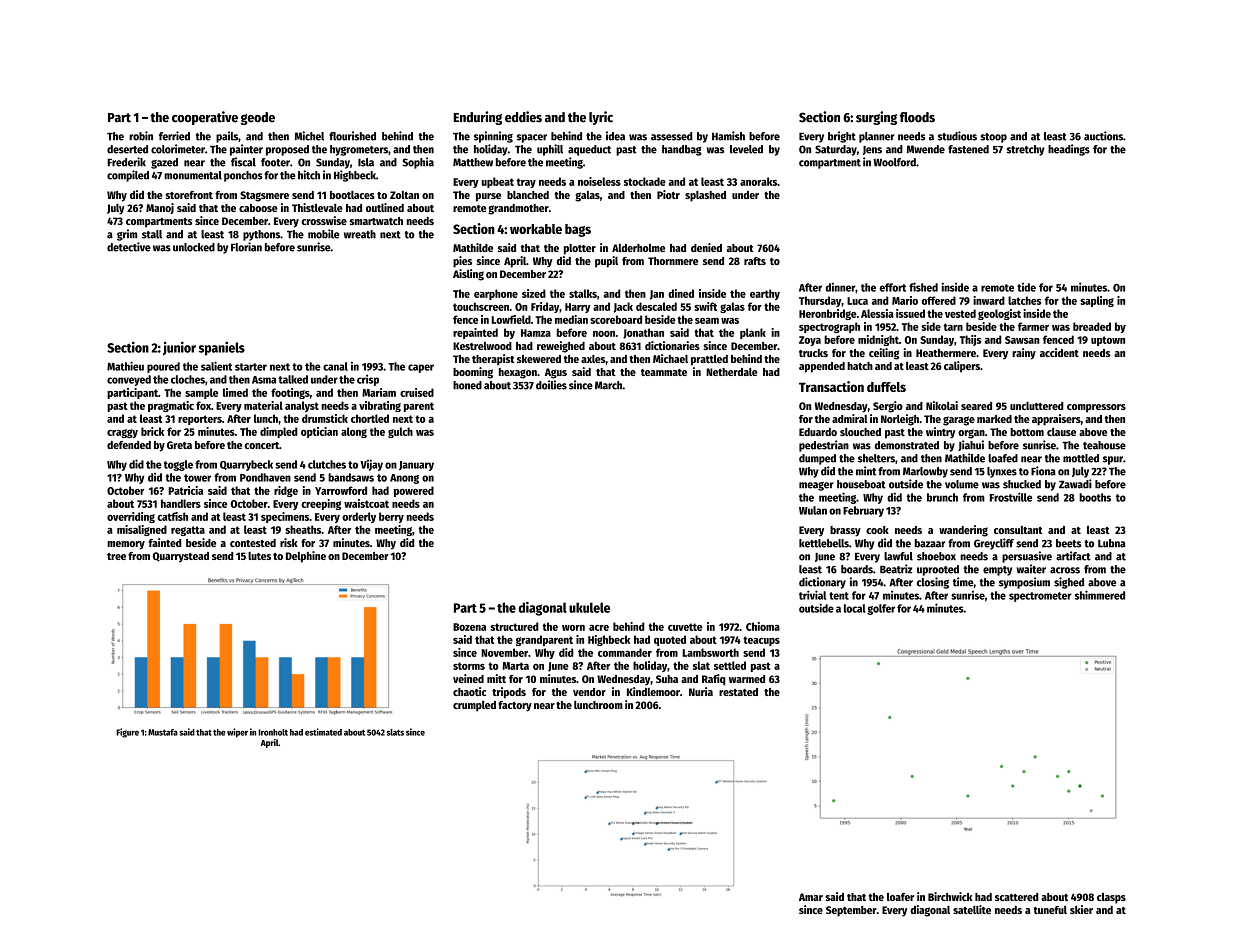 The image size is (1233, 952). I want to click on Eduardo, so click(818, 432).
